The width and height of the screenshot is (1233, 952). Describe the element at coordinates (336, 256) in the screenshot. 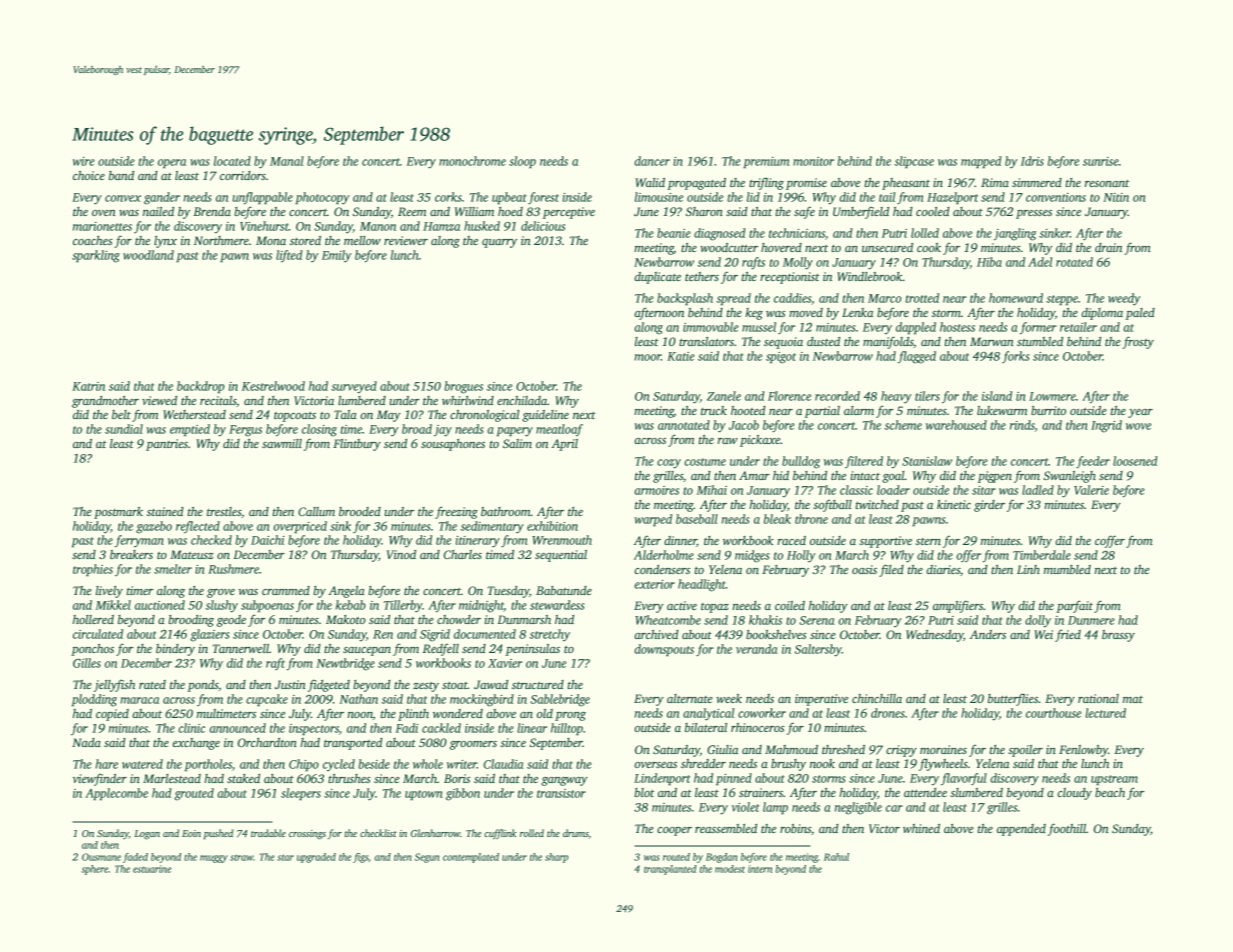

I see `Emily` at that location.
